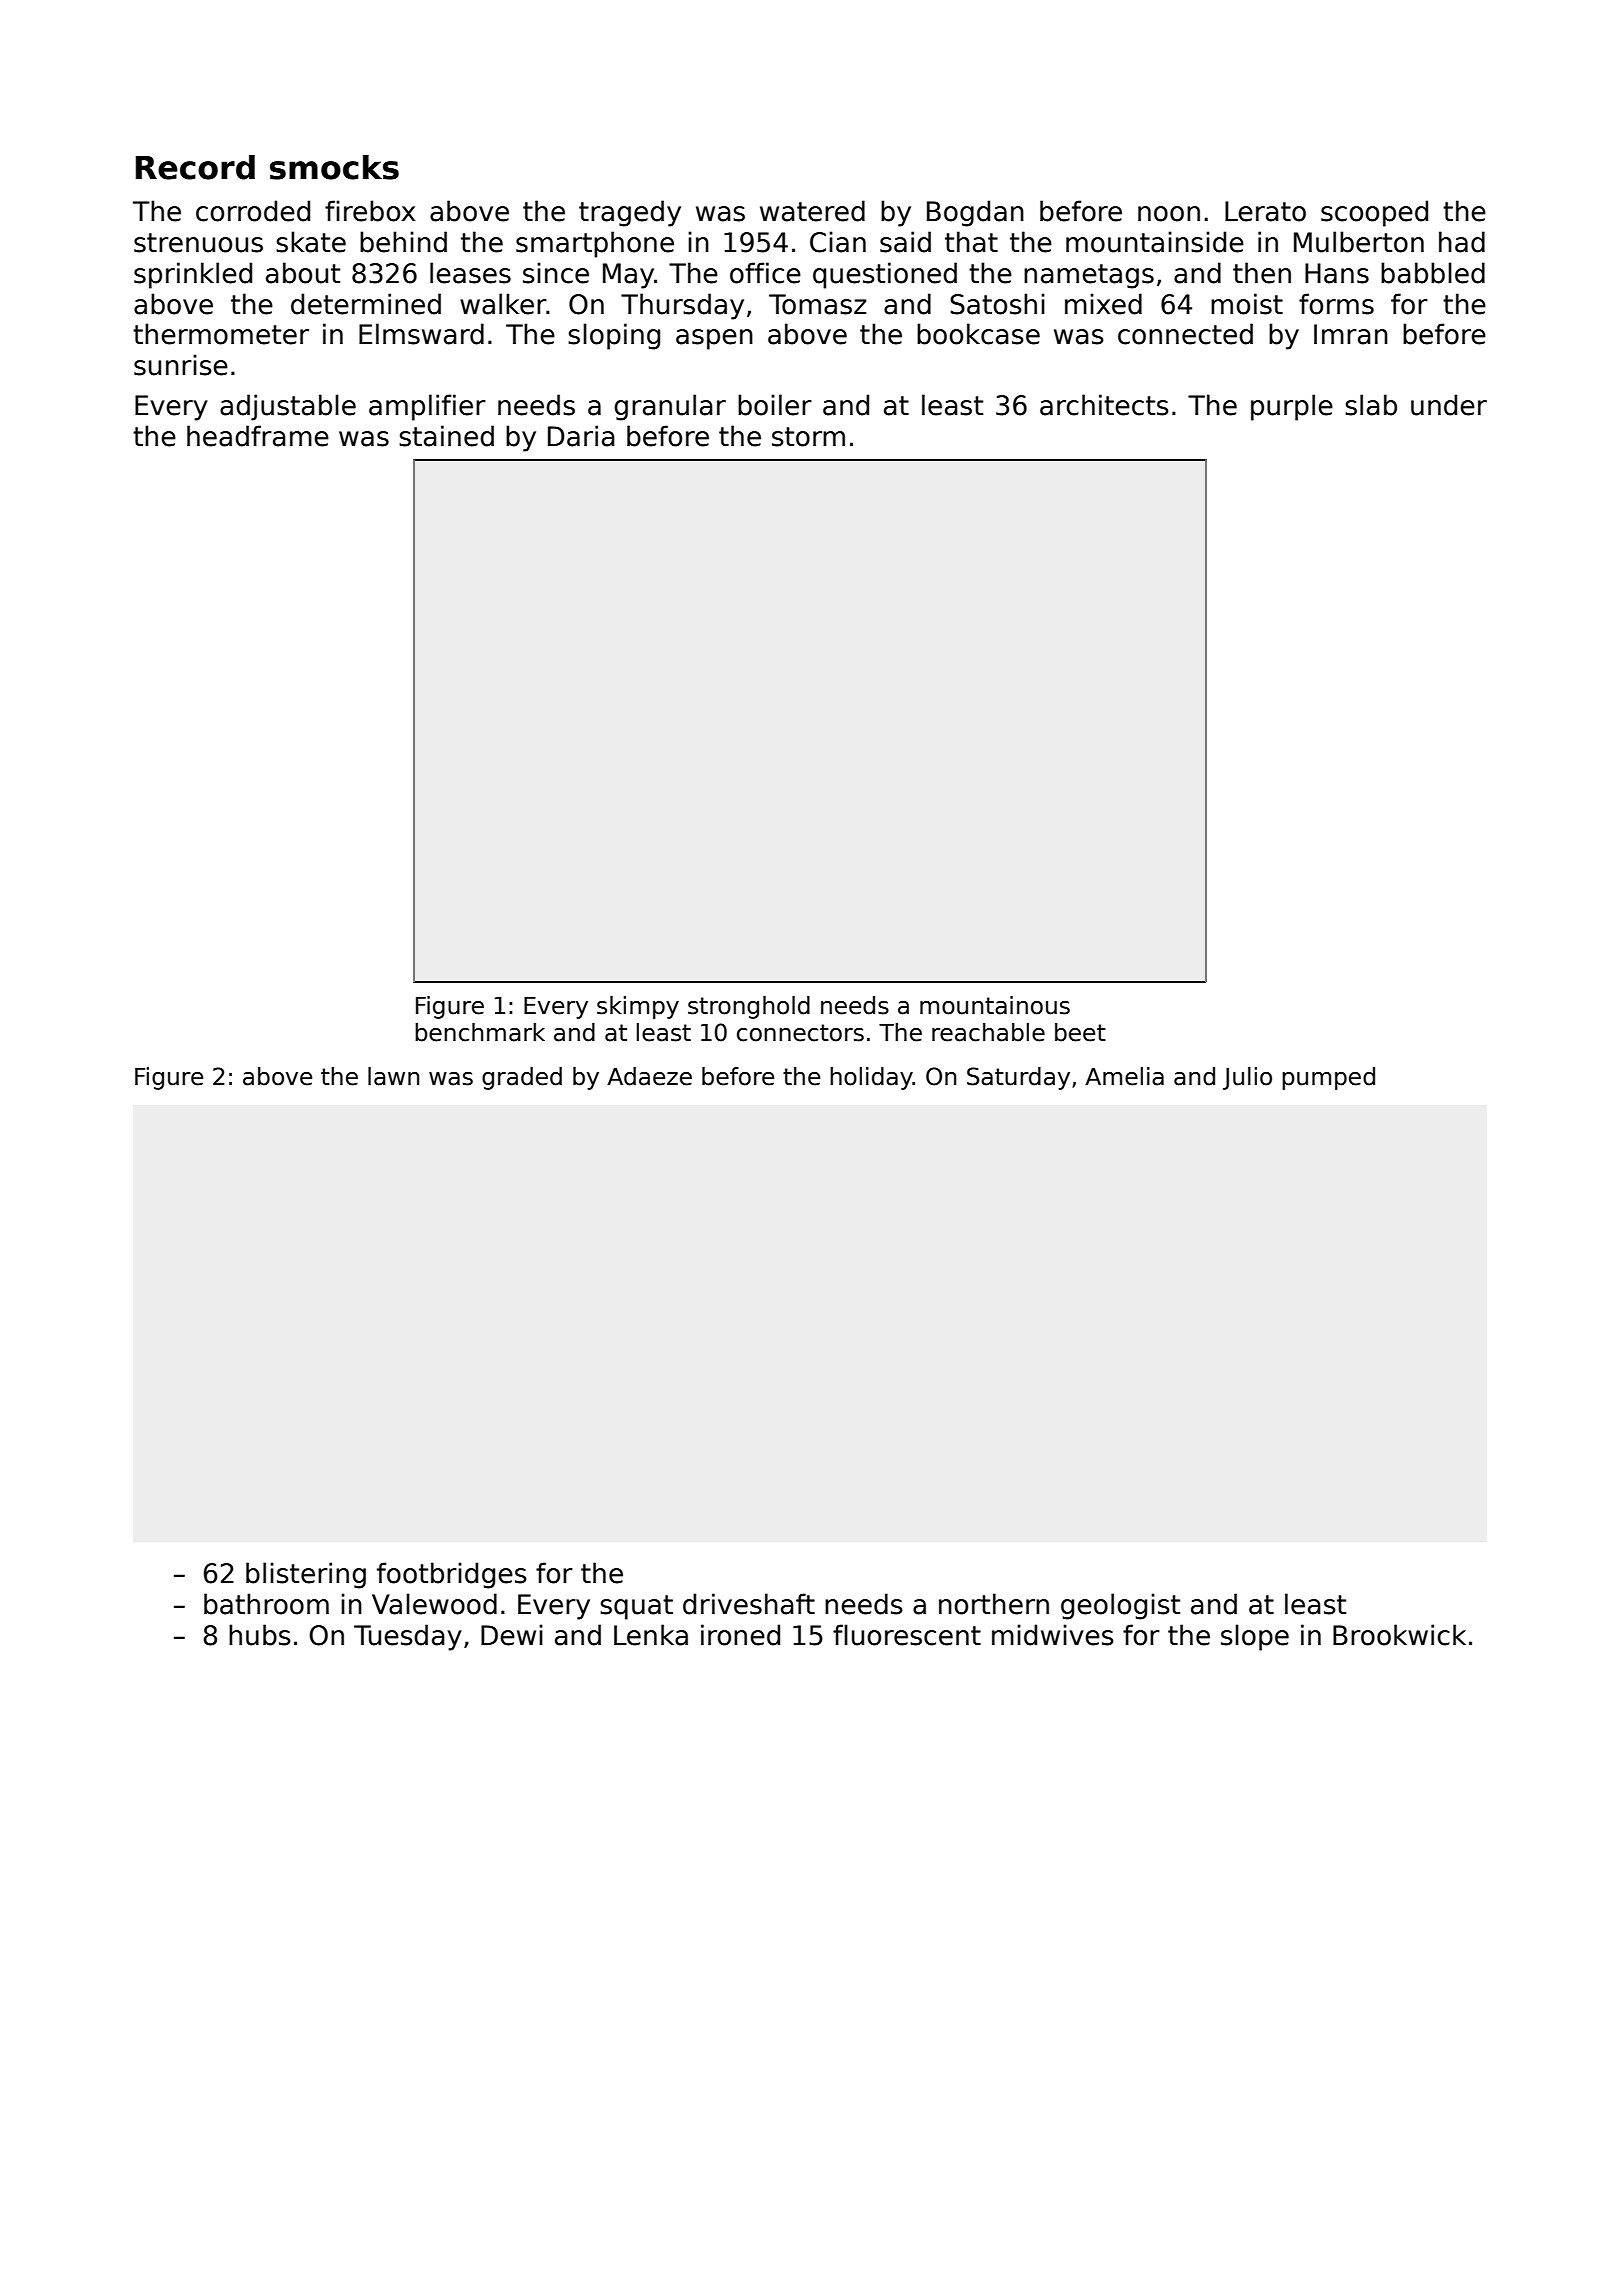  Describe the element at coordinates (1080, 1032) in the screenshot. I see `beet` at that location.
